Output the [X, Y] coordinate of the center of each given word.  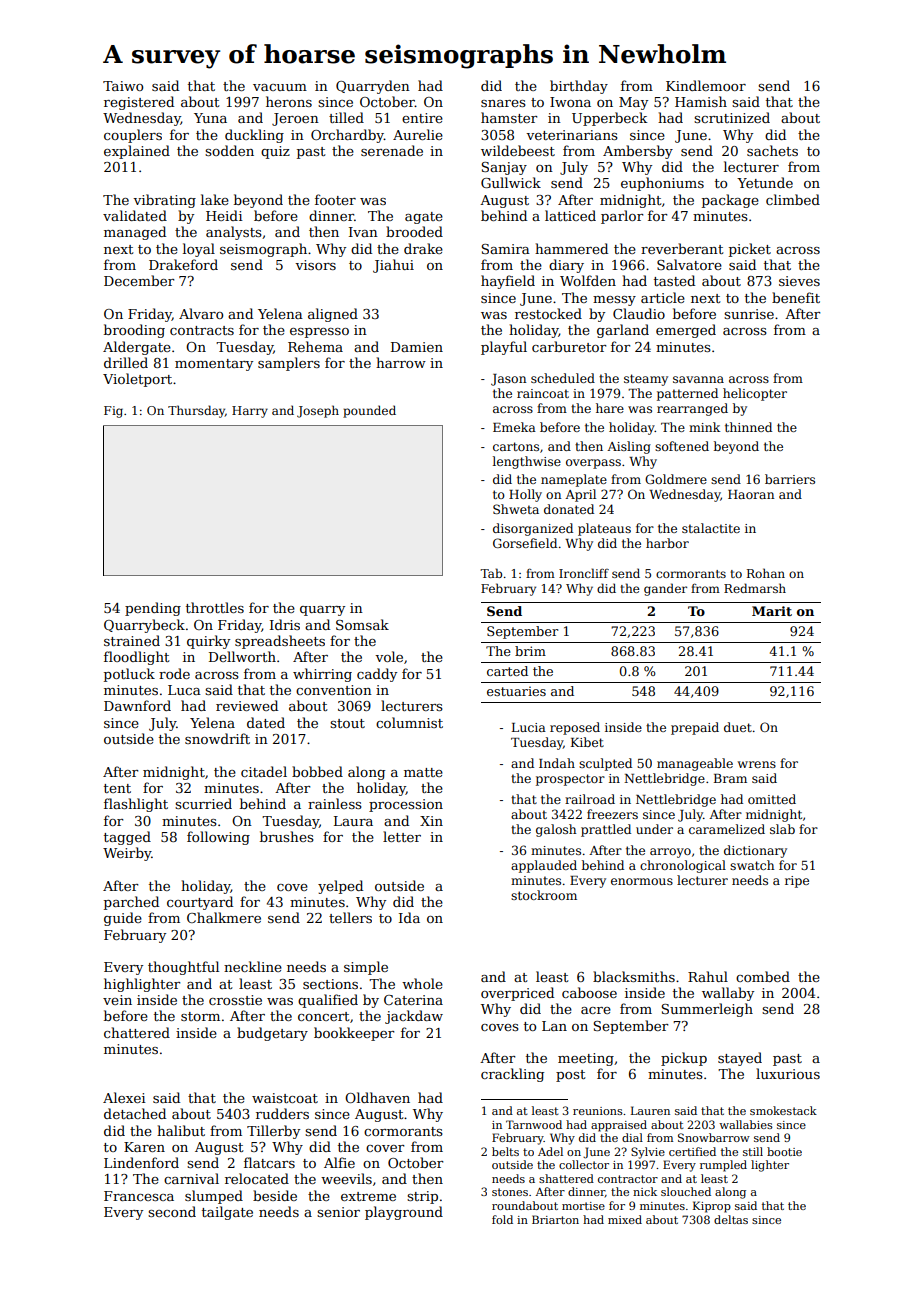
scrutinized [732, 117]
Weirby [127, 854]
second [172, 1211]
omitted [772, 799]
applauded [544, 866]
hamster [509, 117]
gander [665, 589]
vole [389, 656]
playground [404, 1213]
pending [153, 609]
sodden [229, 150]
